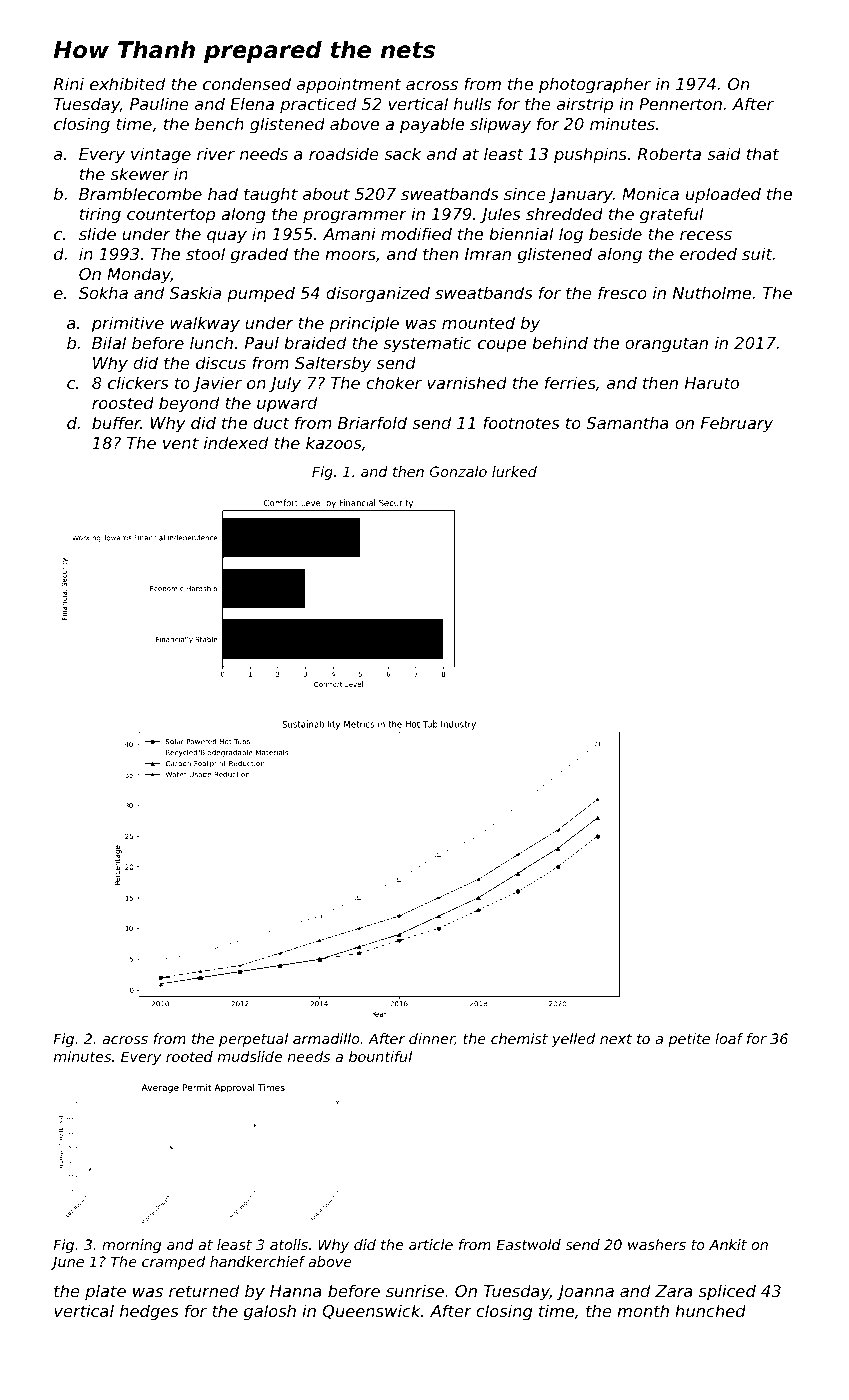 Image resolution: width=849 pixels, height=1400 pixels. I want to click on slipway, so click(500, 125).
